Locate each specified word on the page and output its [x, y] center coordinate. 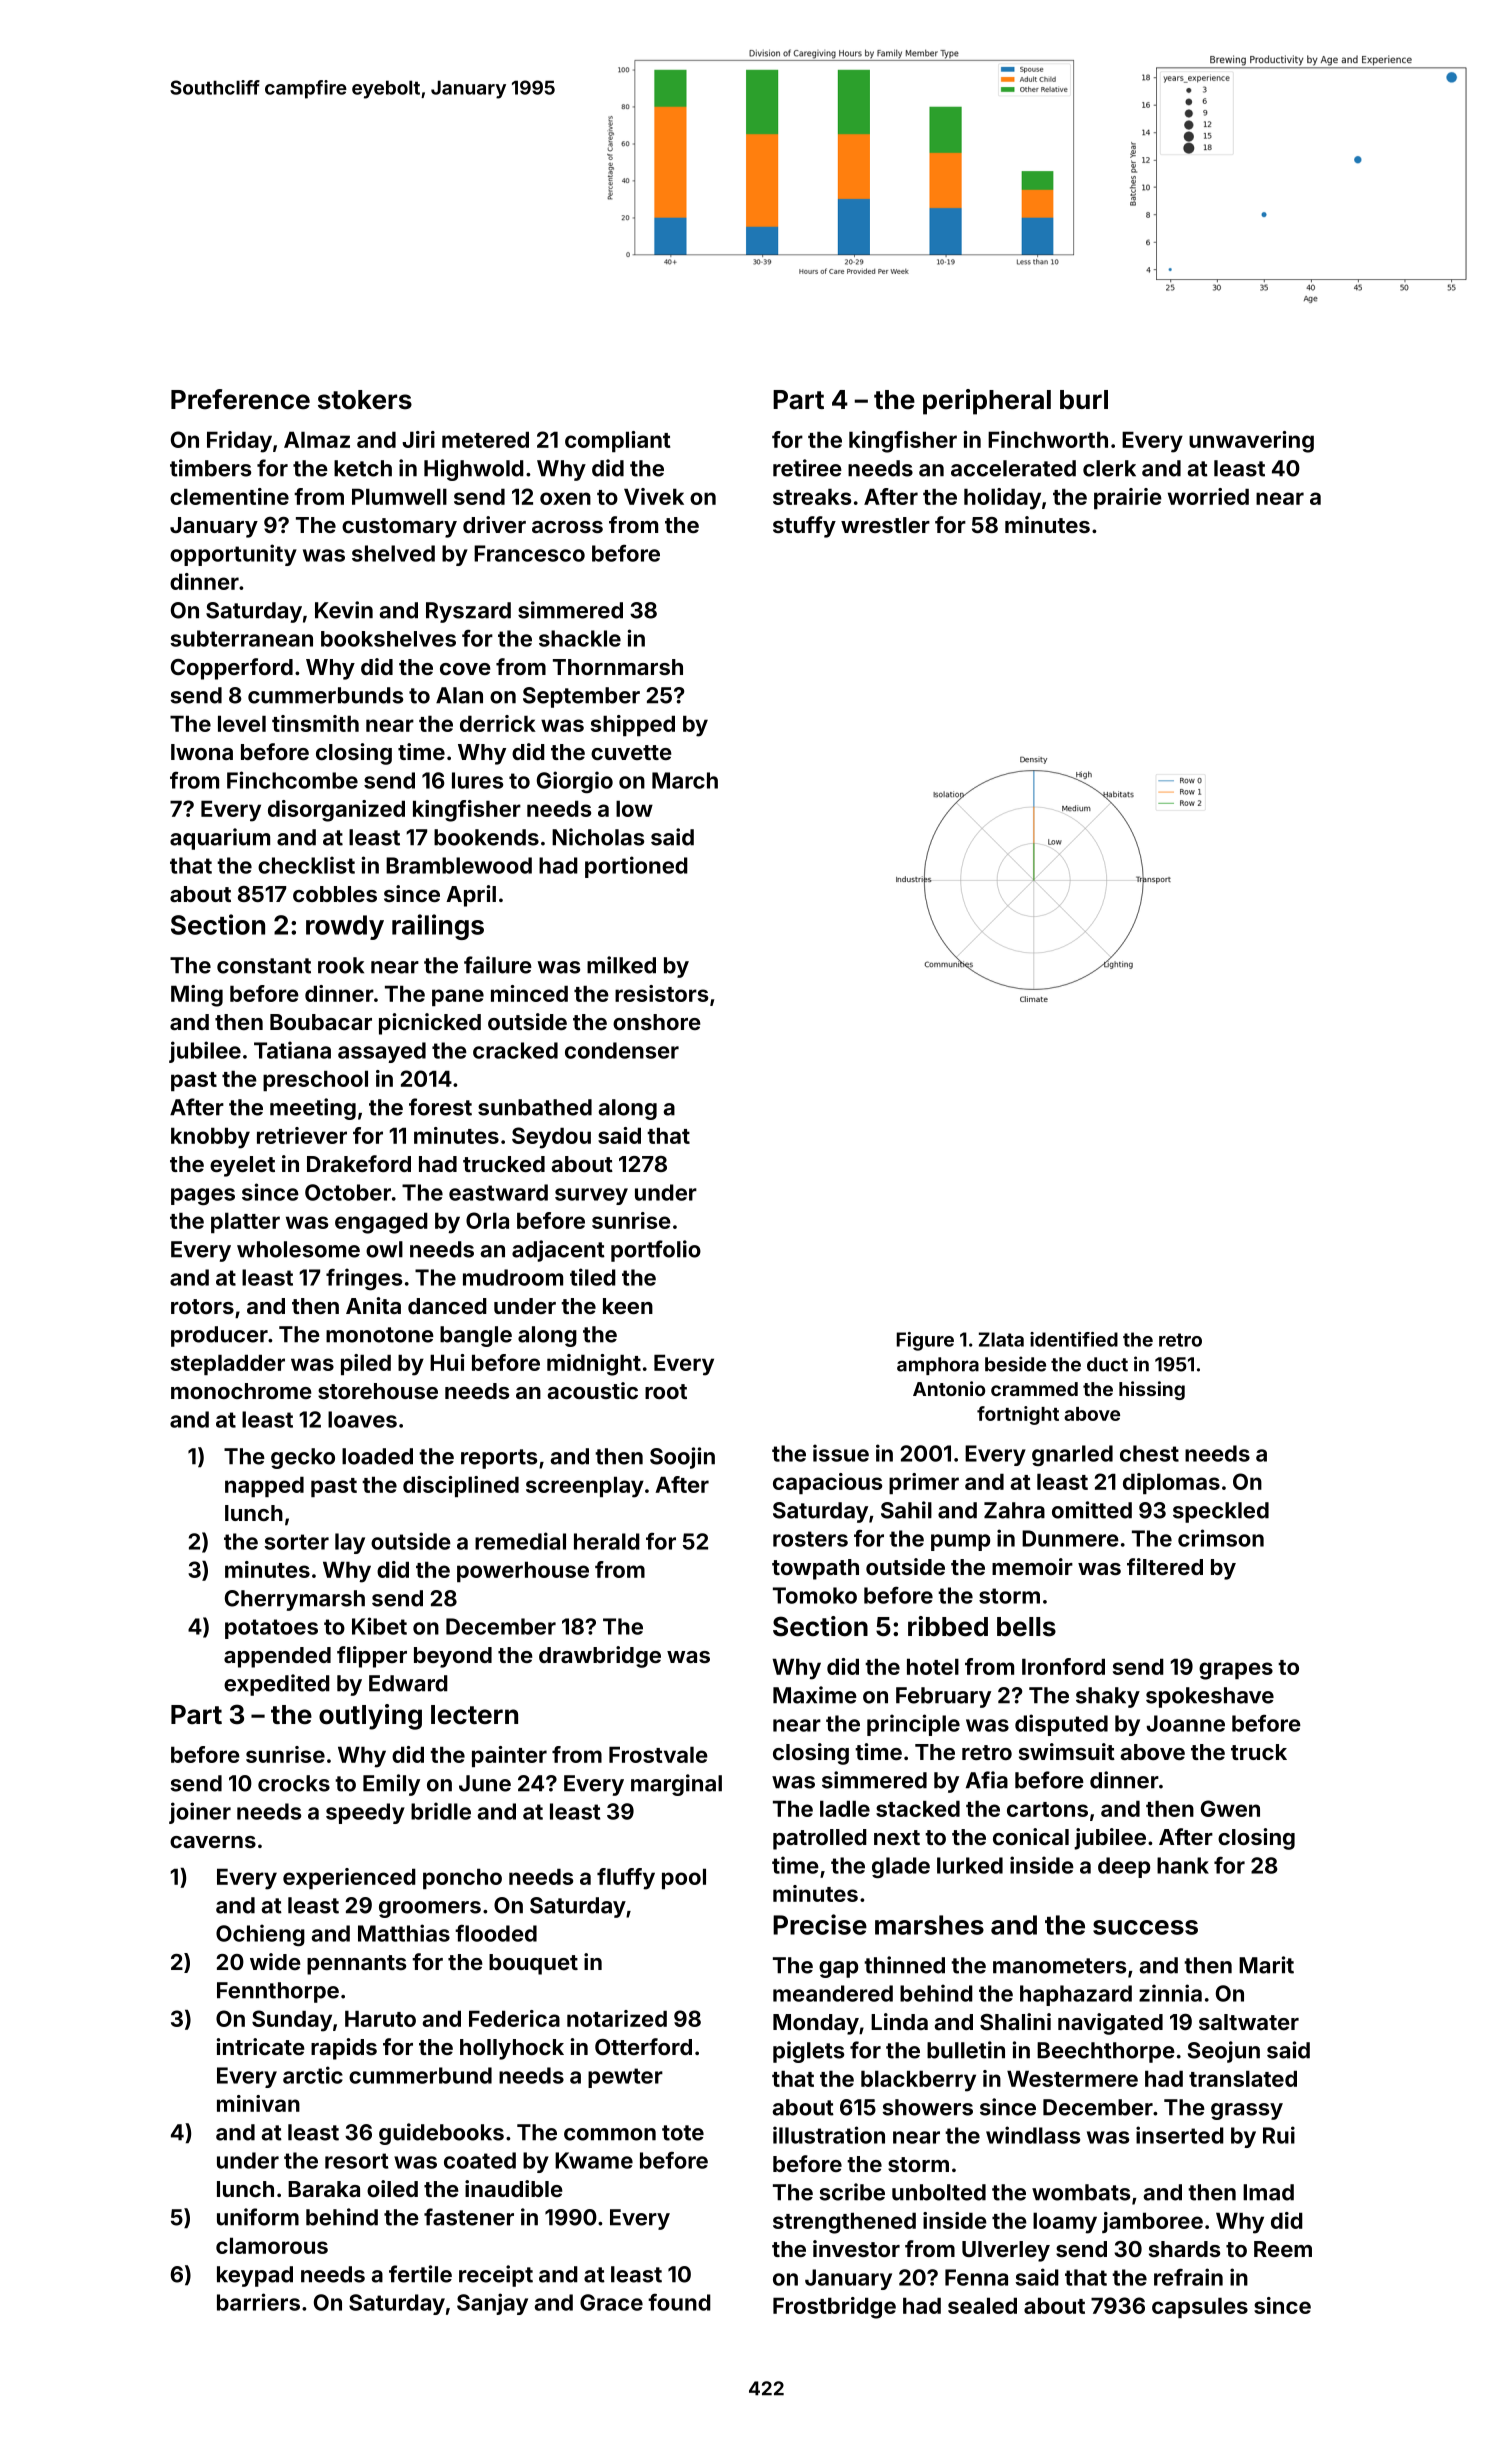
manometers [1059, 1966]
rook [341, 965]
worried [1208, 496]
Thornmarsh [618, 667]
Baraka [324, 2189]
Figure [925, 1341]
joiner [200, 1813]
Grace [611, 2302]
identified [1074, 1339]
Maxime [815, 1695]
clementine [229, 496]
